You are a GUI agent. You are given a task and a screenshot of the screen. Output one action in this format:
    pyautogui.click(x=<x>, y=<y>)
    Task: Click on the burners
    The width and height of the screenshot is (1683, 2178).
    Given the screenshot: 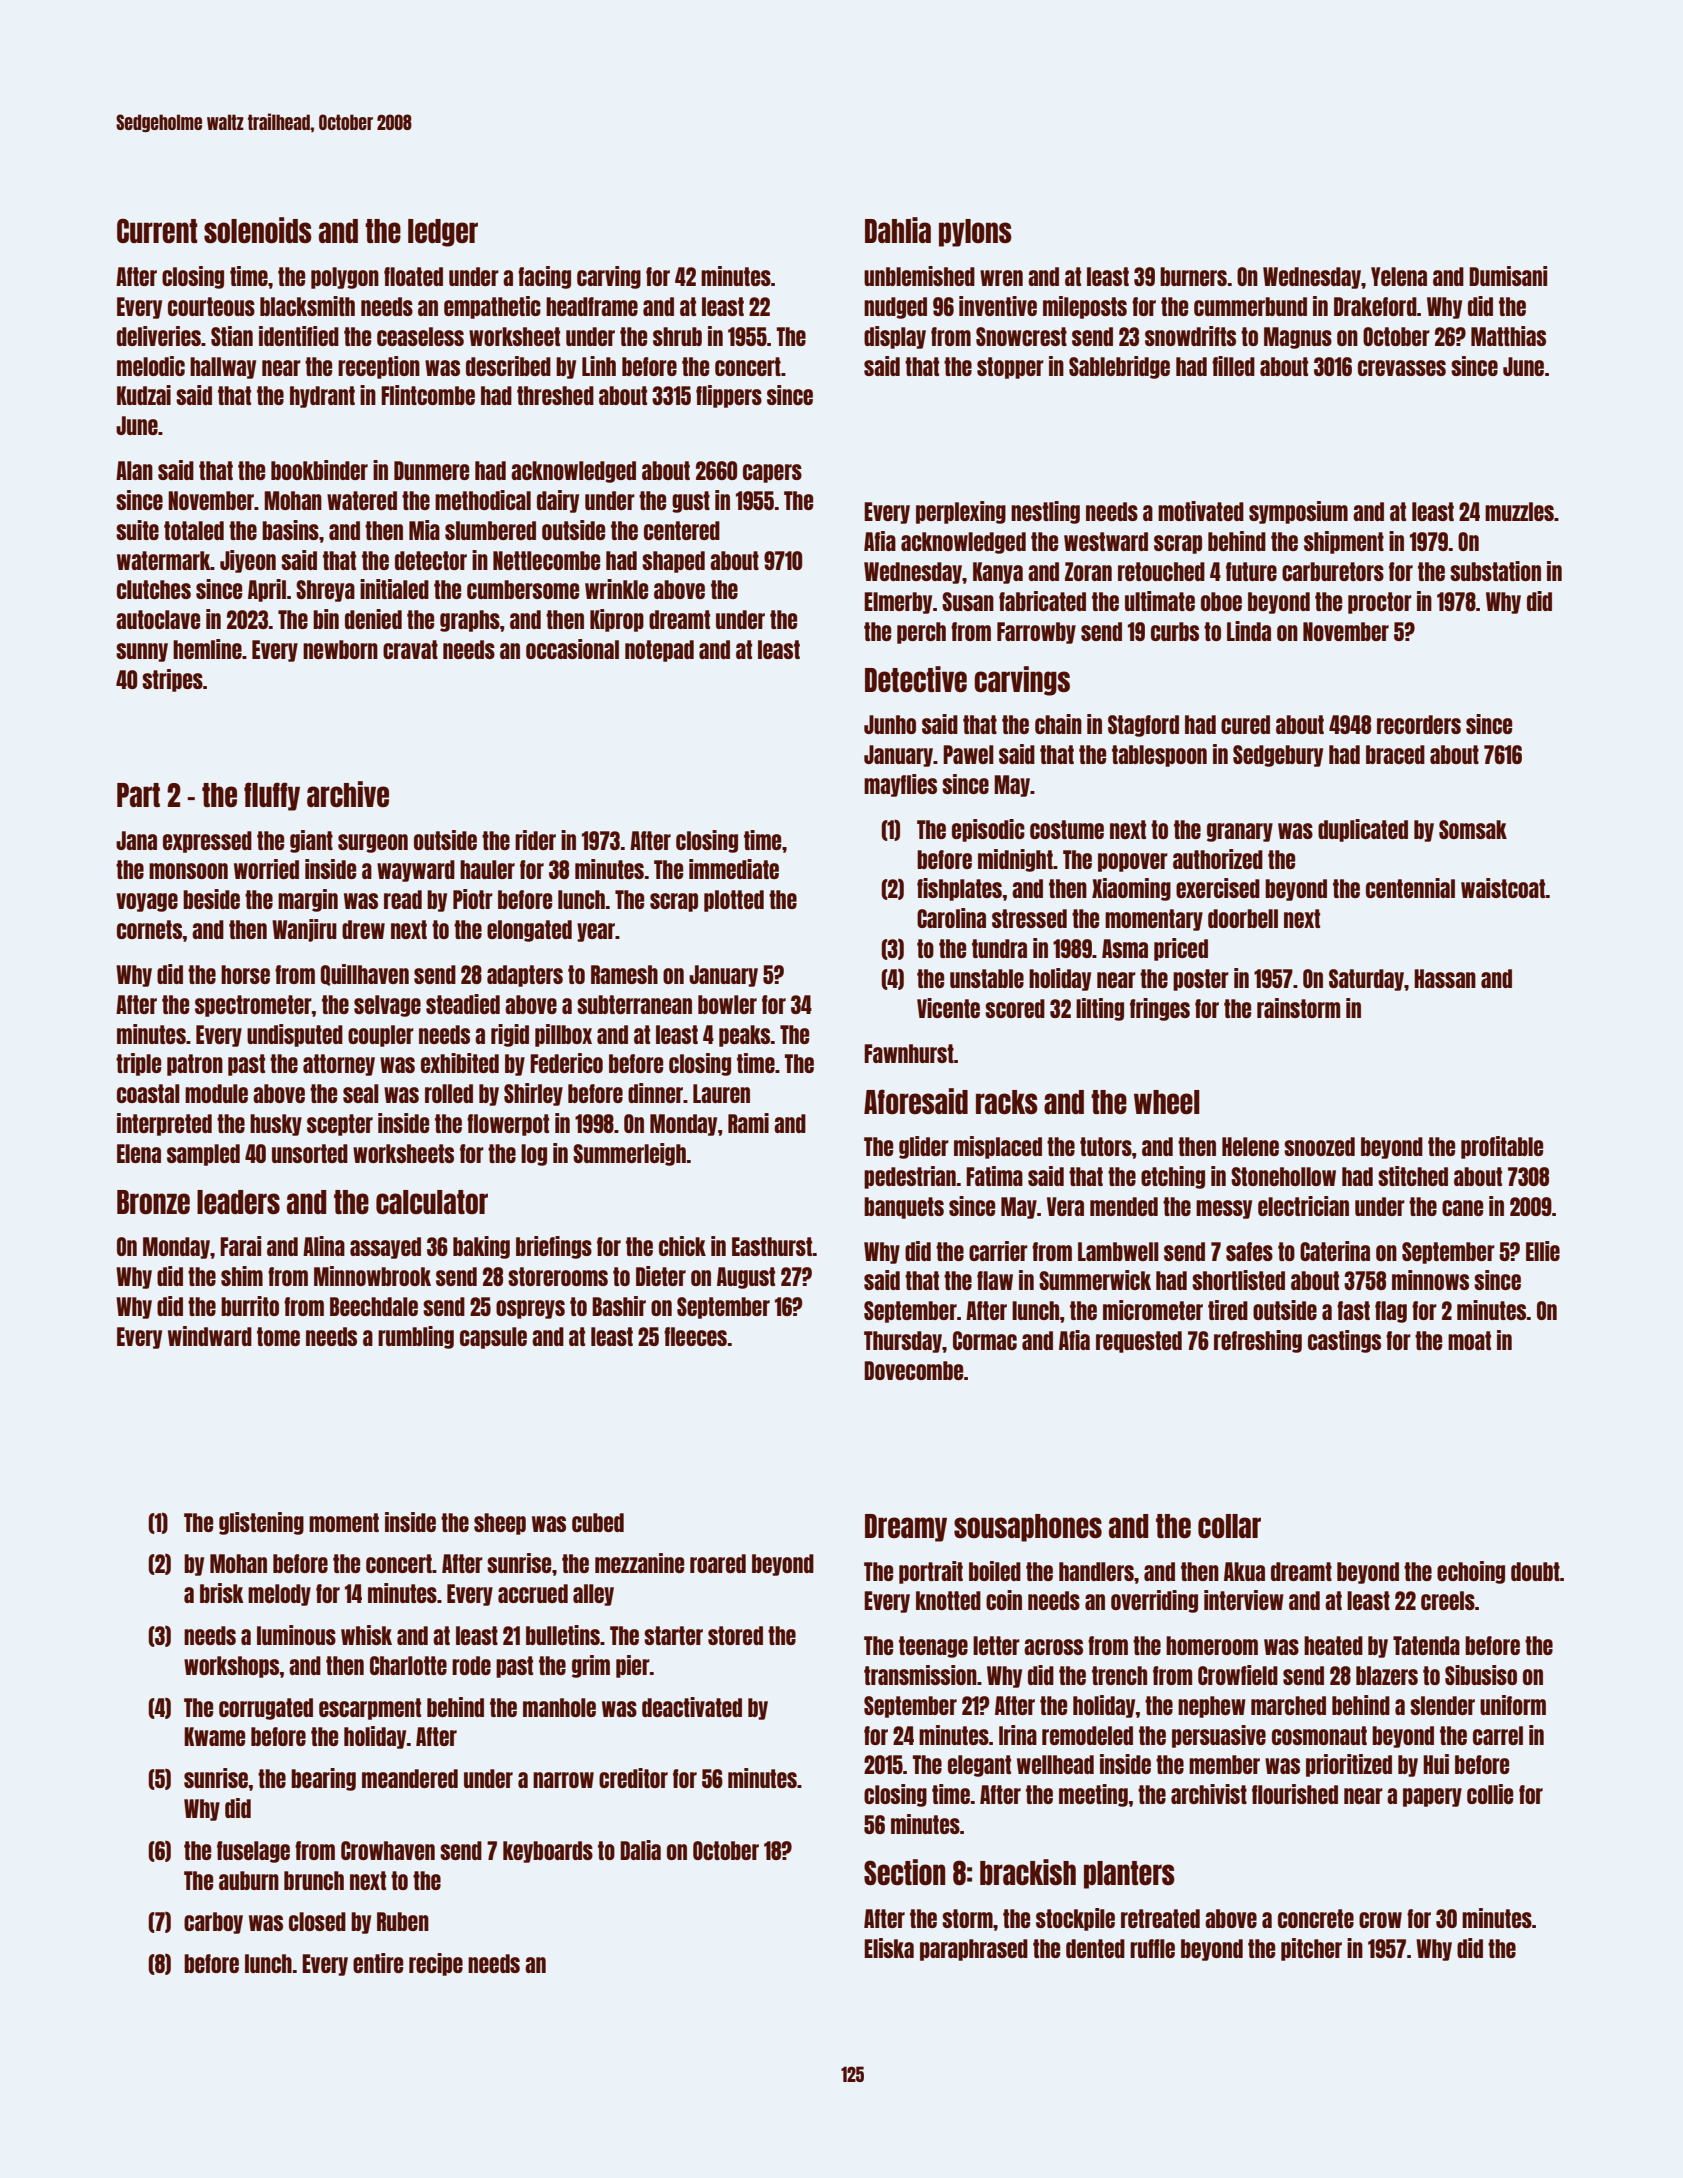 What is the action you would take?
    pyautogui.click(x=1193, y=276)
